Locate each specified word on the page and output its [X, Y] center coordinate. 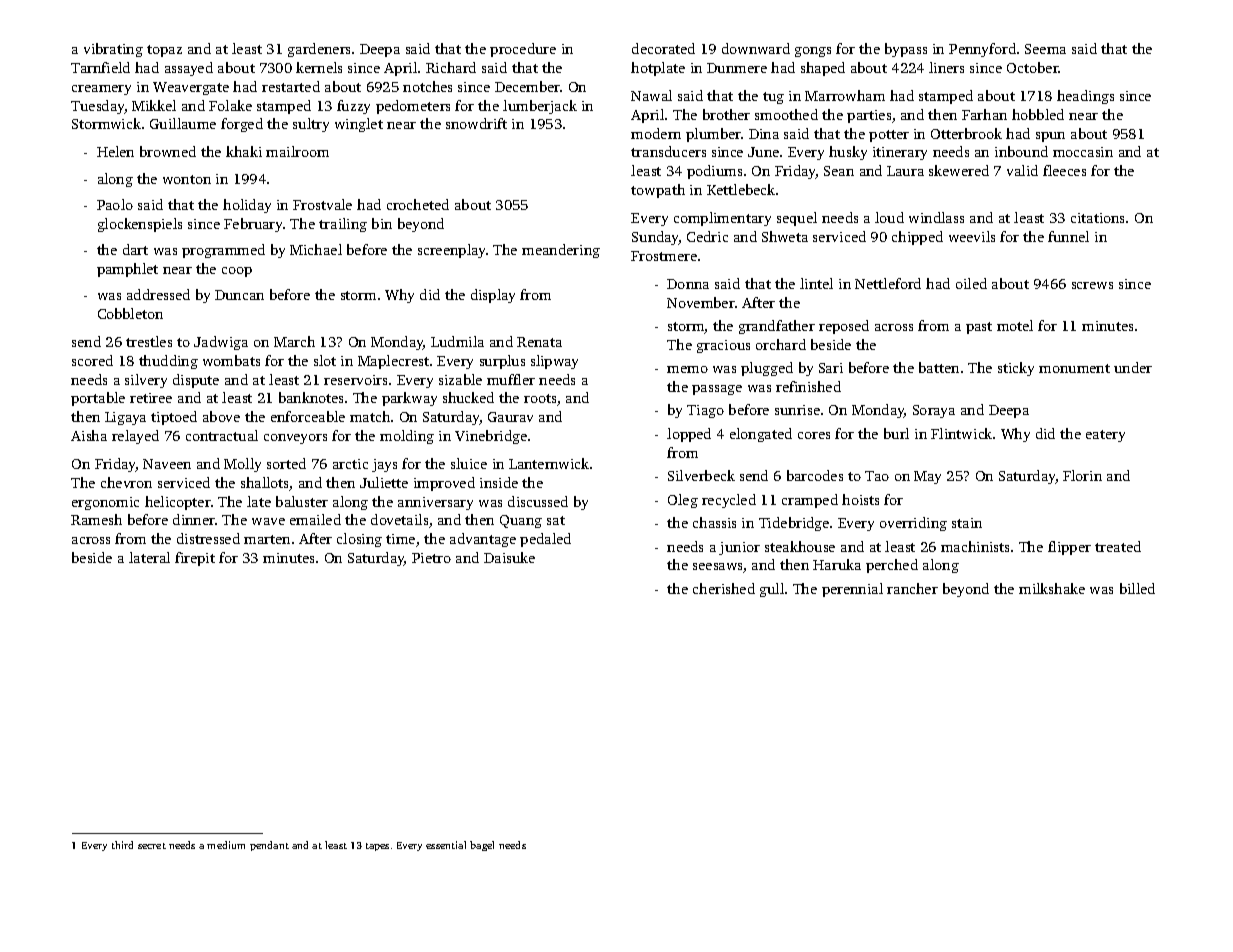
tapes [377, 847]
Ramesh [96, 519]
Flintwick [961, 433]
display [493, 296]
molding [407, 437]
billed [1137, 588]
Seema [1045, 49]
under [1133, 367]
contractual [222, 435]
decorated [663, 48]
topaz [164, 51]
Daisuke [509, 557]
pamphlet [127, 270]
